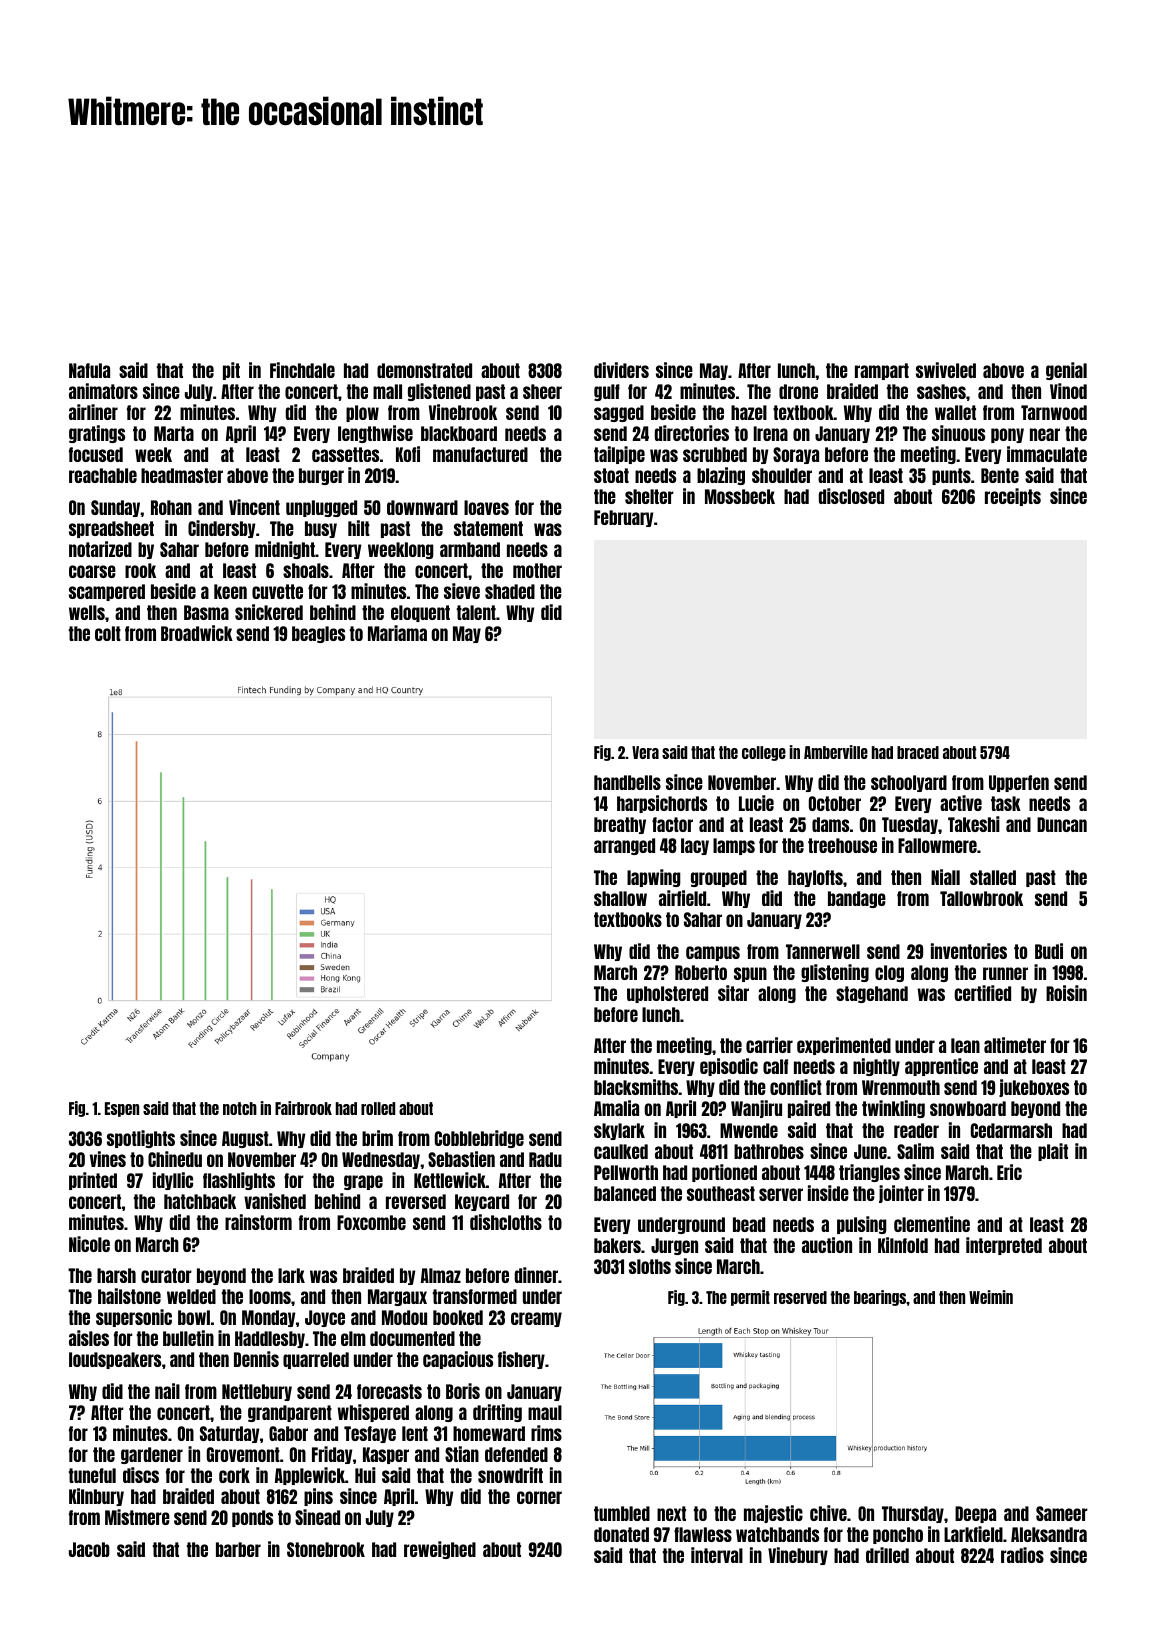 The width and height of the image is (1156, 1634). I want to click on Radu, so click(545, 1159).
